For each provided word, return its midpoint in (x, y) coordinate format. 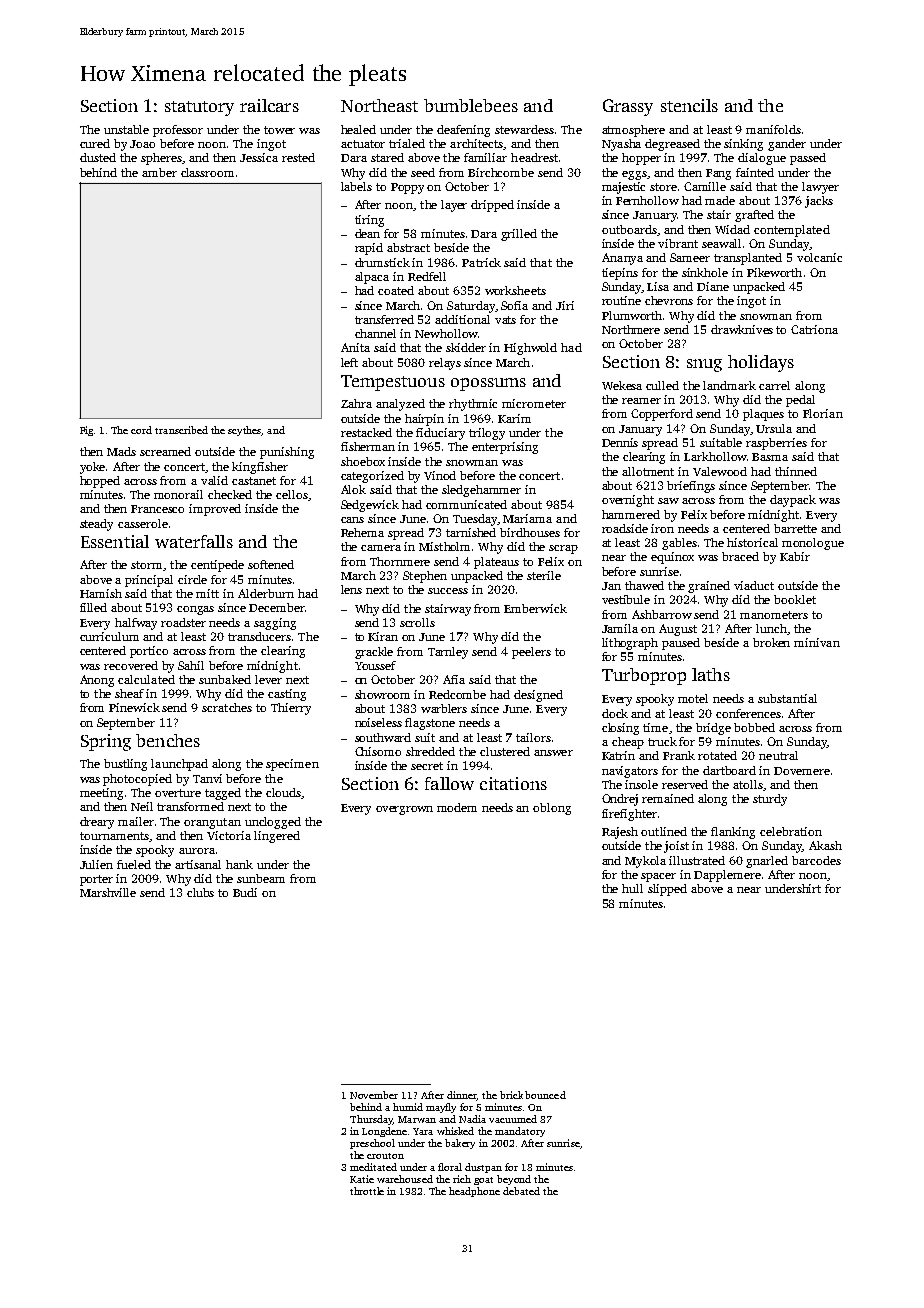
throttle (367, 1191)
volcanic (819, 257)
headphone (474, 1192)
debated (521, 1191)
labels (356, 186)
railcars (269, 105)
